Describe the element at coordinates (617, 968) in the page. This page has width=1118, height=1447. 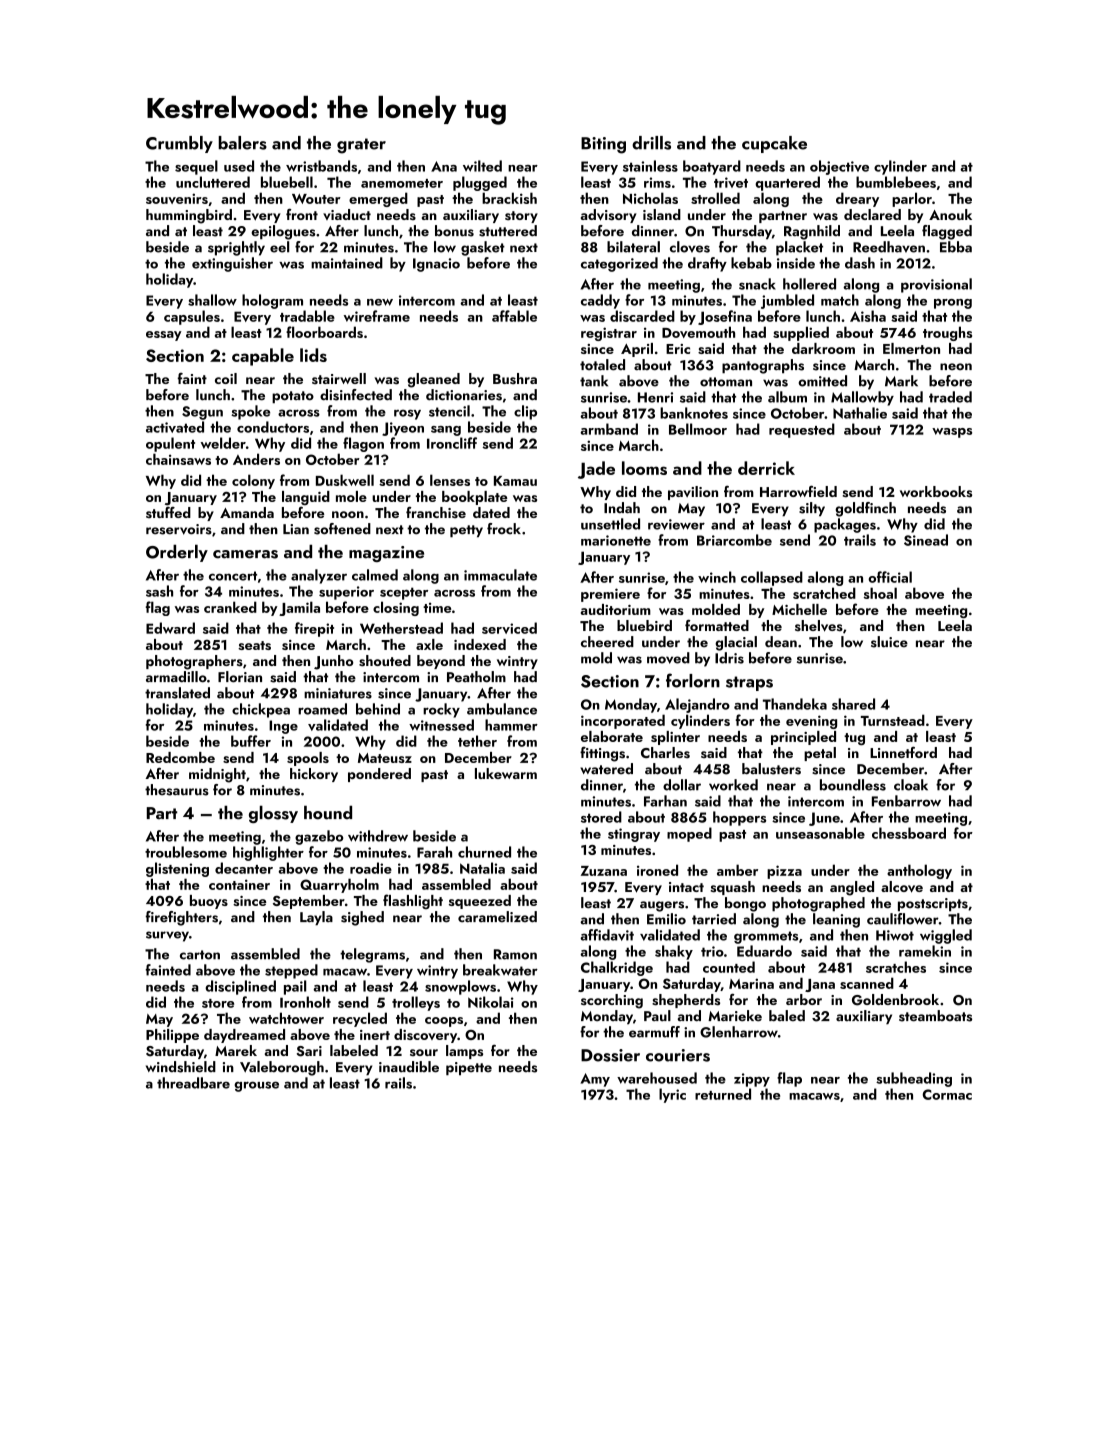
I see `Chalkridge` at that location.
